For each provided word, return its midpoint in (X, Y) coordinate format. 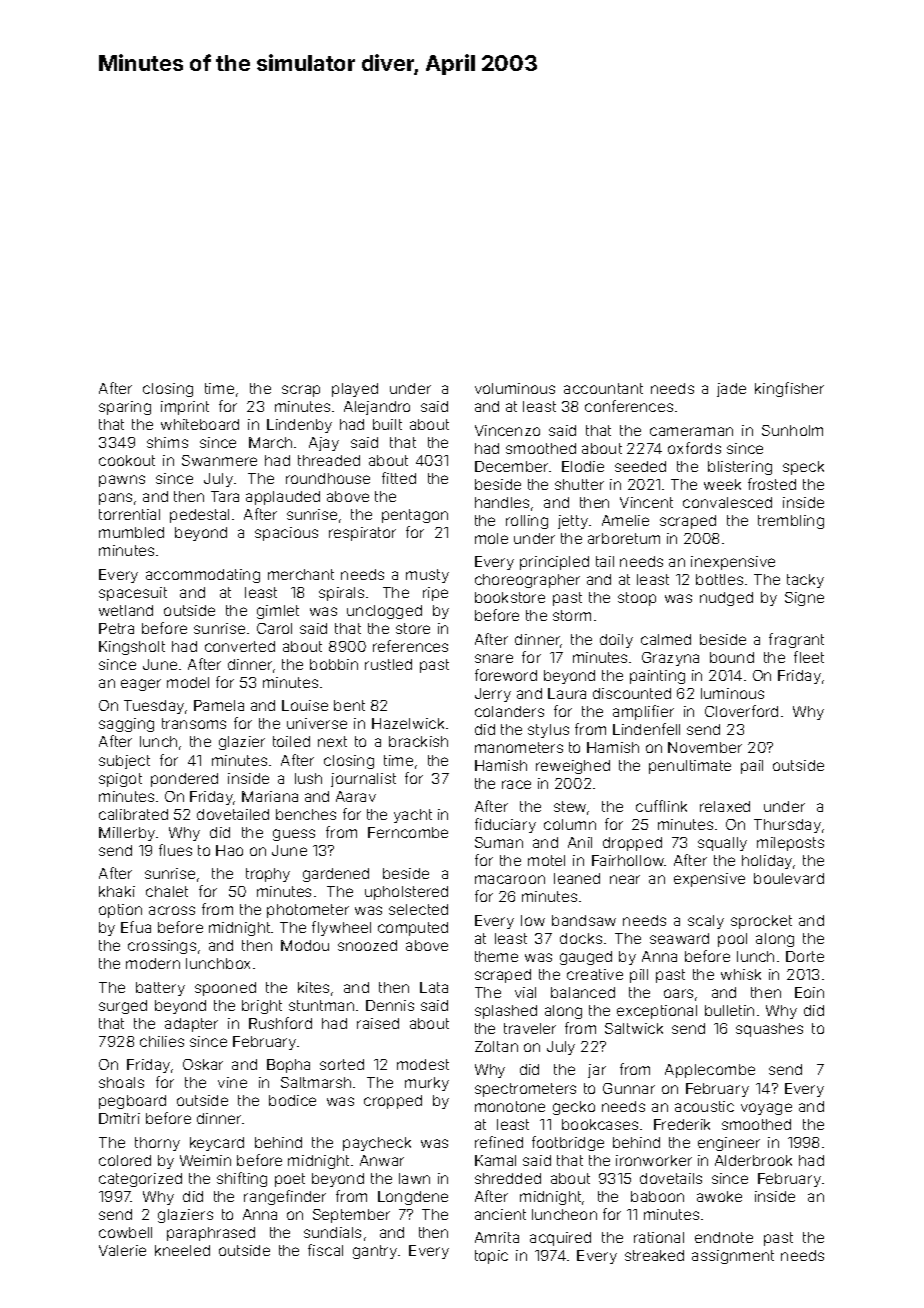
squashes (769, 1030)
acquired (560, 1239)
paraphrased (211, 1234)
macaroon (510, 879)
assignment (733, 1257)
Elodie (583, 466)
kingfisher (789, 389)
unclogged (384, 612)
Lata (434, 987)
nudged (726, 599)
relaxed (725, 806)
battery (160, 989)
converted (240, 646)
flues (175, 850)
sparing (125, 408)
